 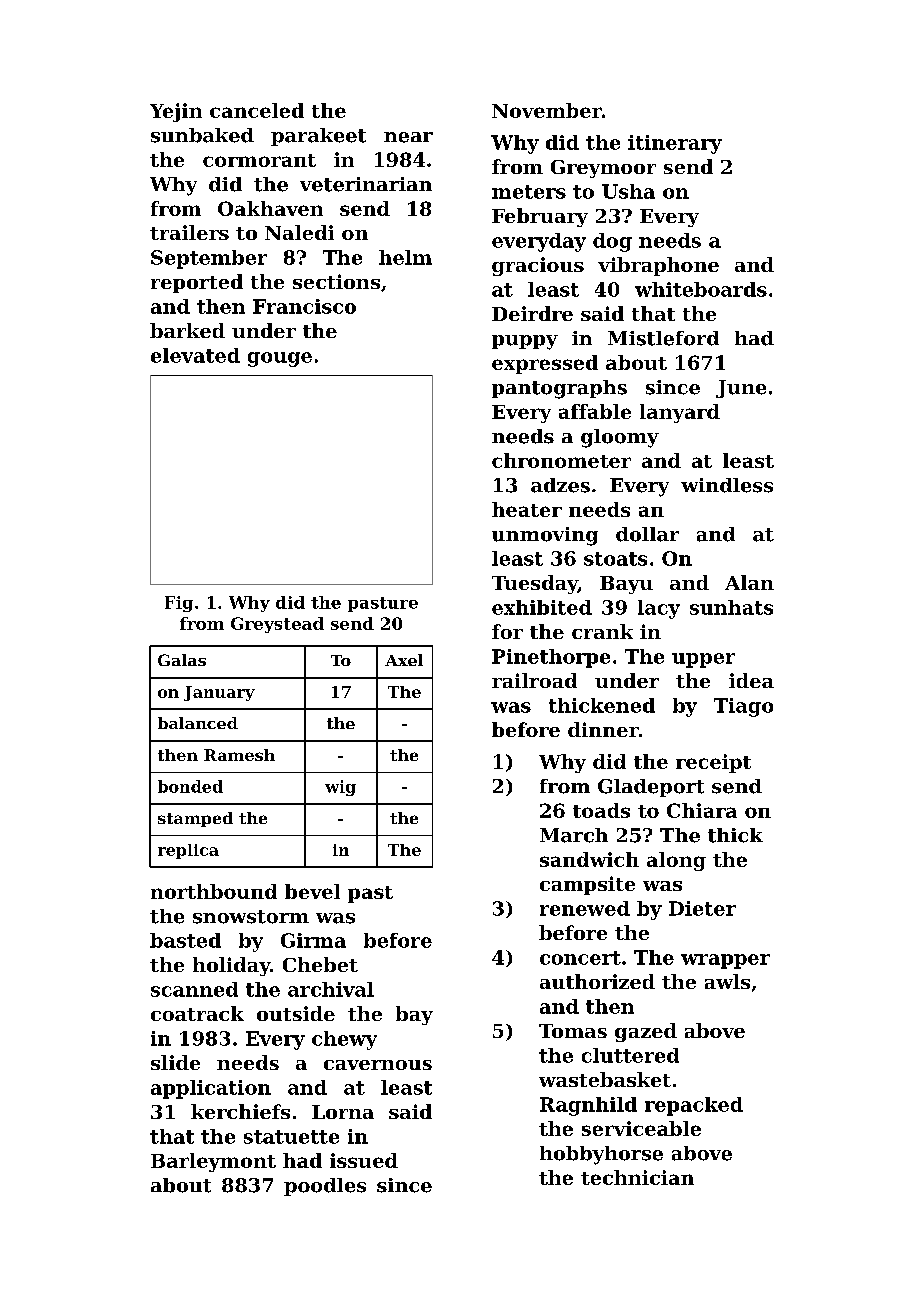 What do you see at coordinates (280, 359) in the page?
I see `gouge` at bounding box center [280, 359].
